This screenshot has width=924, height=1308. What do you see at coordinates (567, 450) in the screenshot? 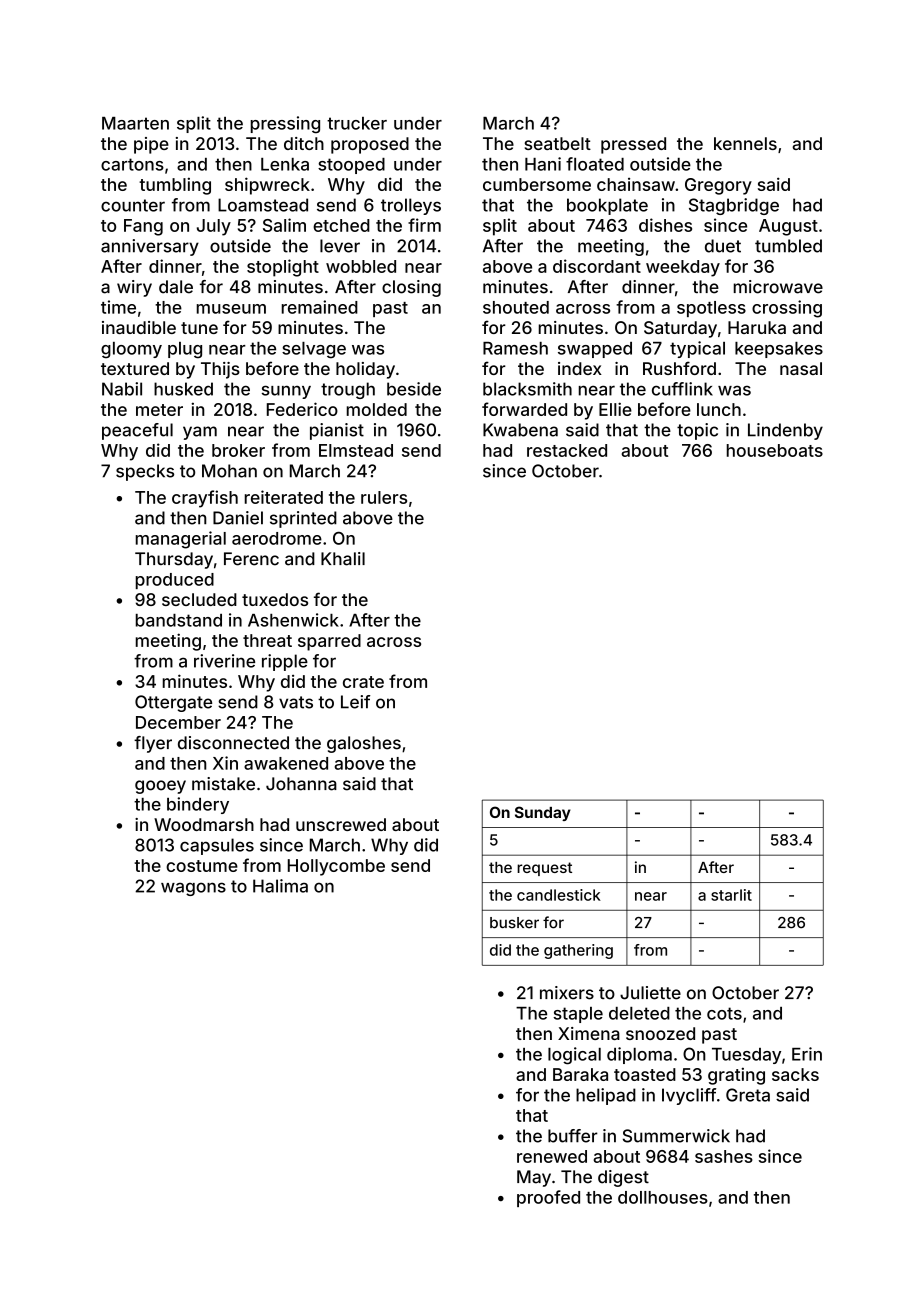
I see `restacked` at bounding box center [567, 450].
